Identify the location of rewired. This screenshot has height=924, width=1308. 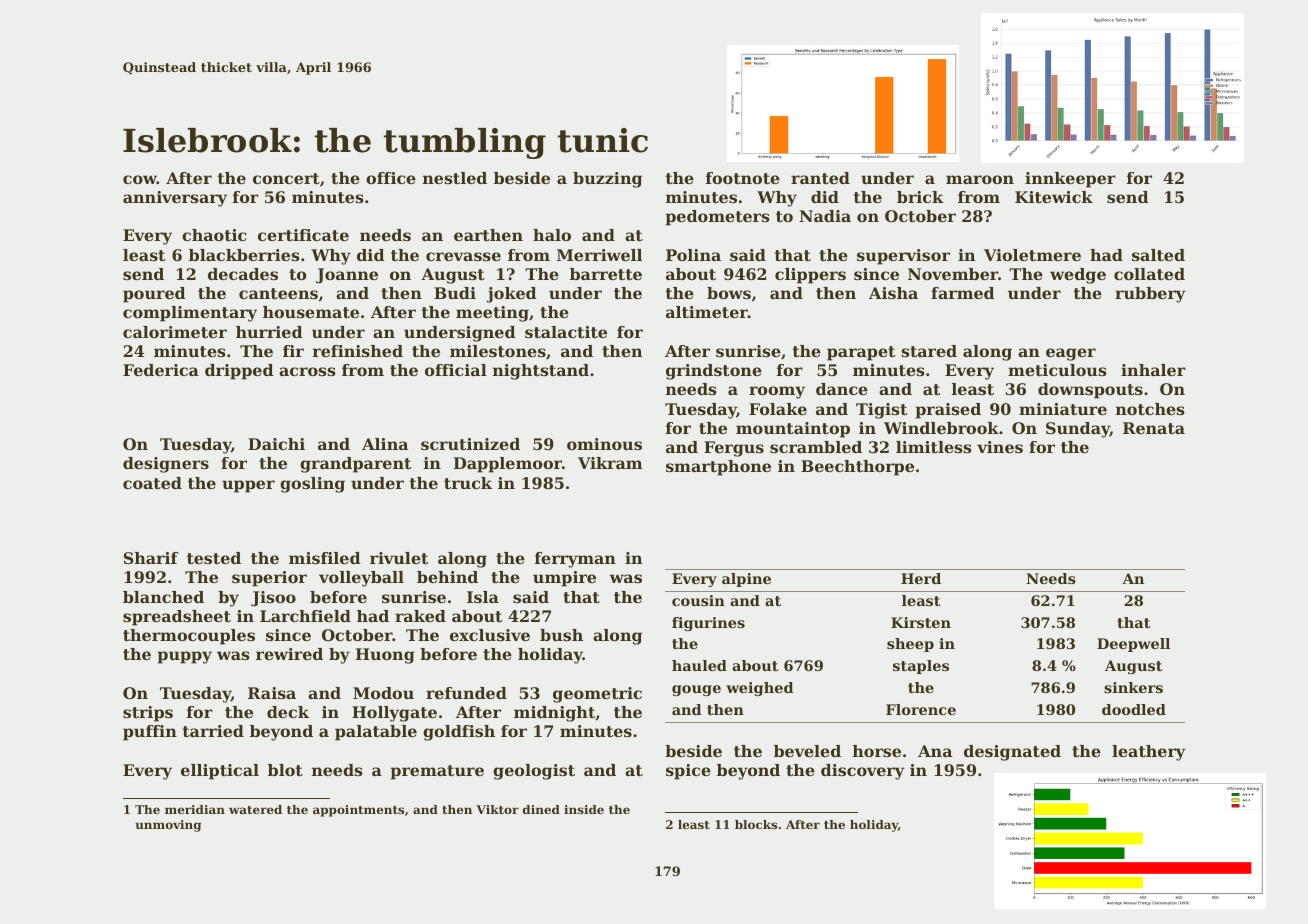
(289, 654).
